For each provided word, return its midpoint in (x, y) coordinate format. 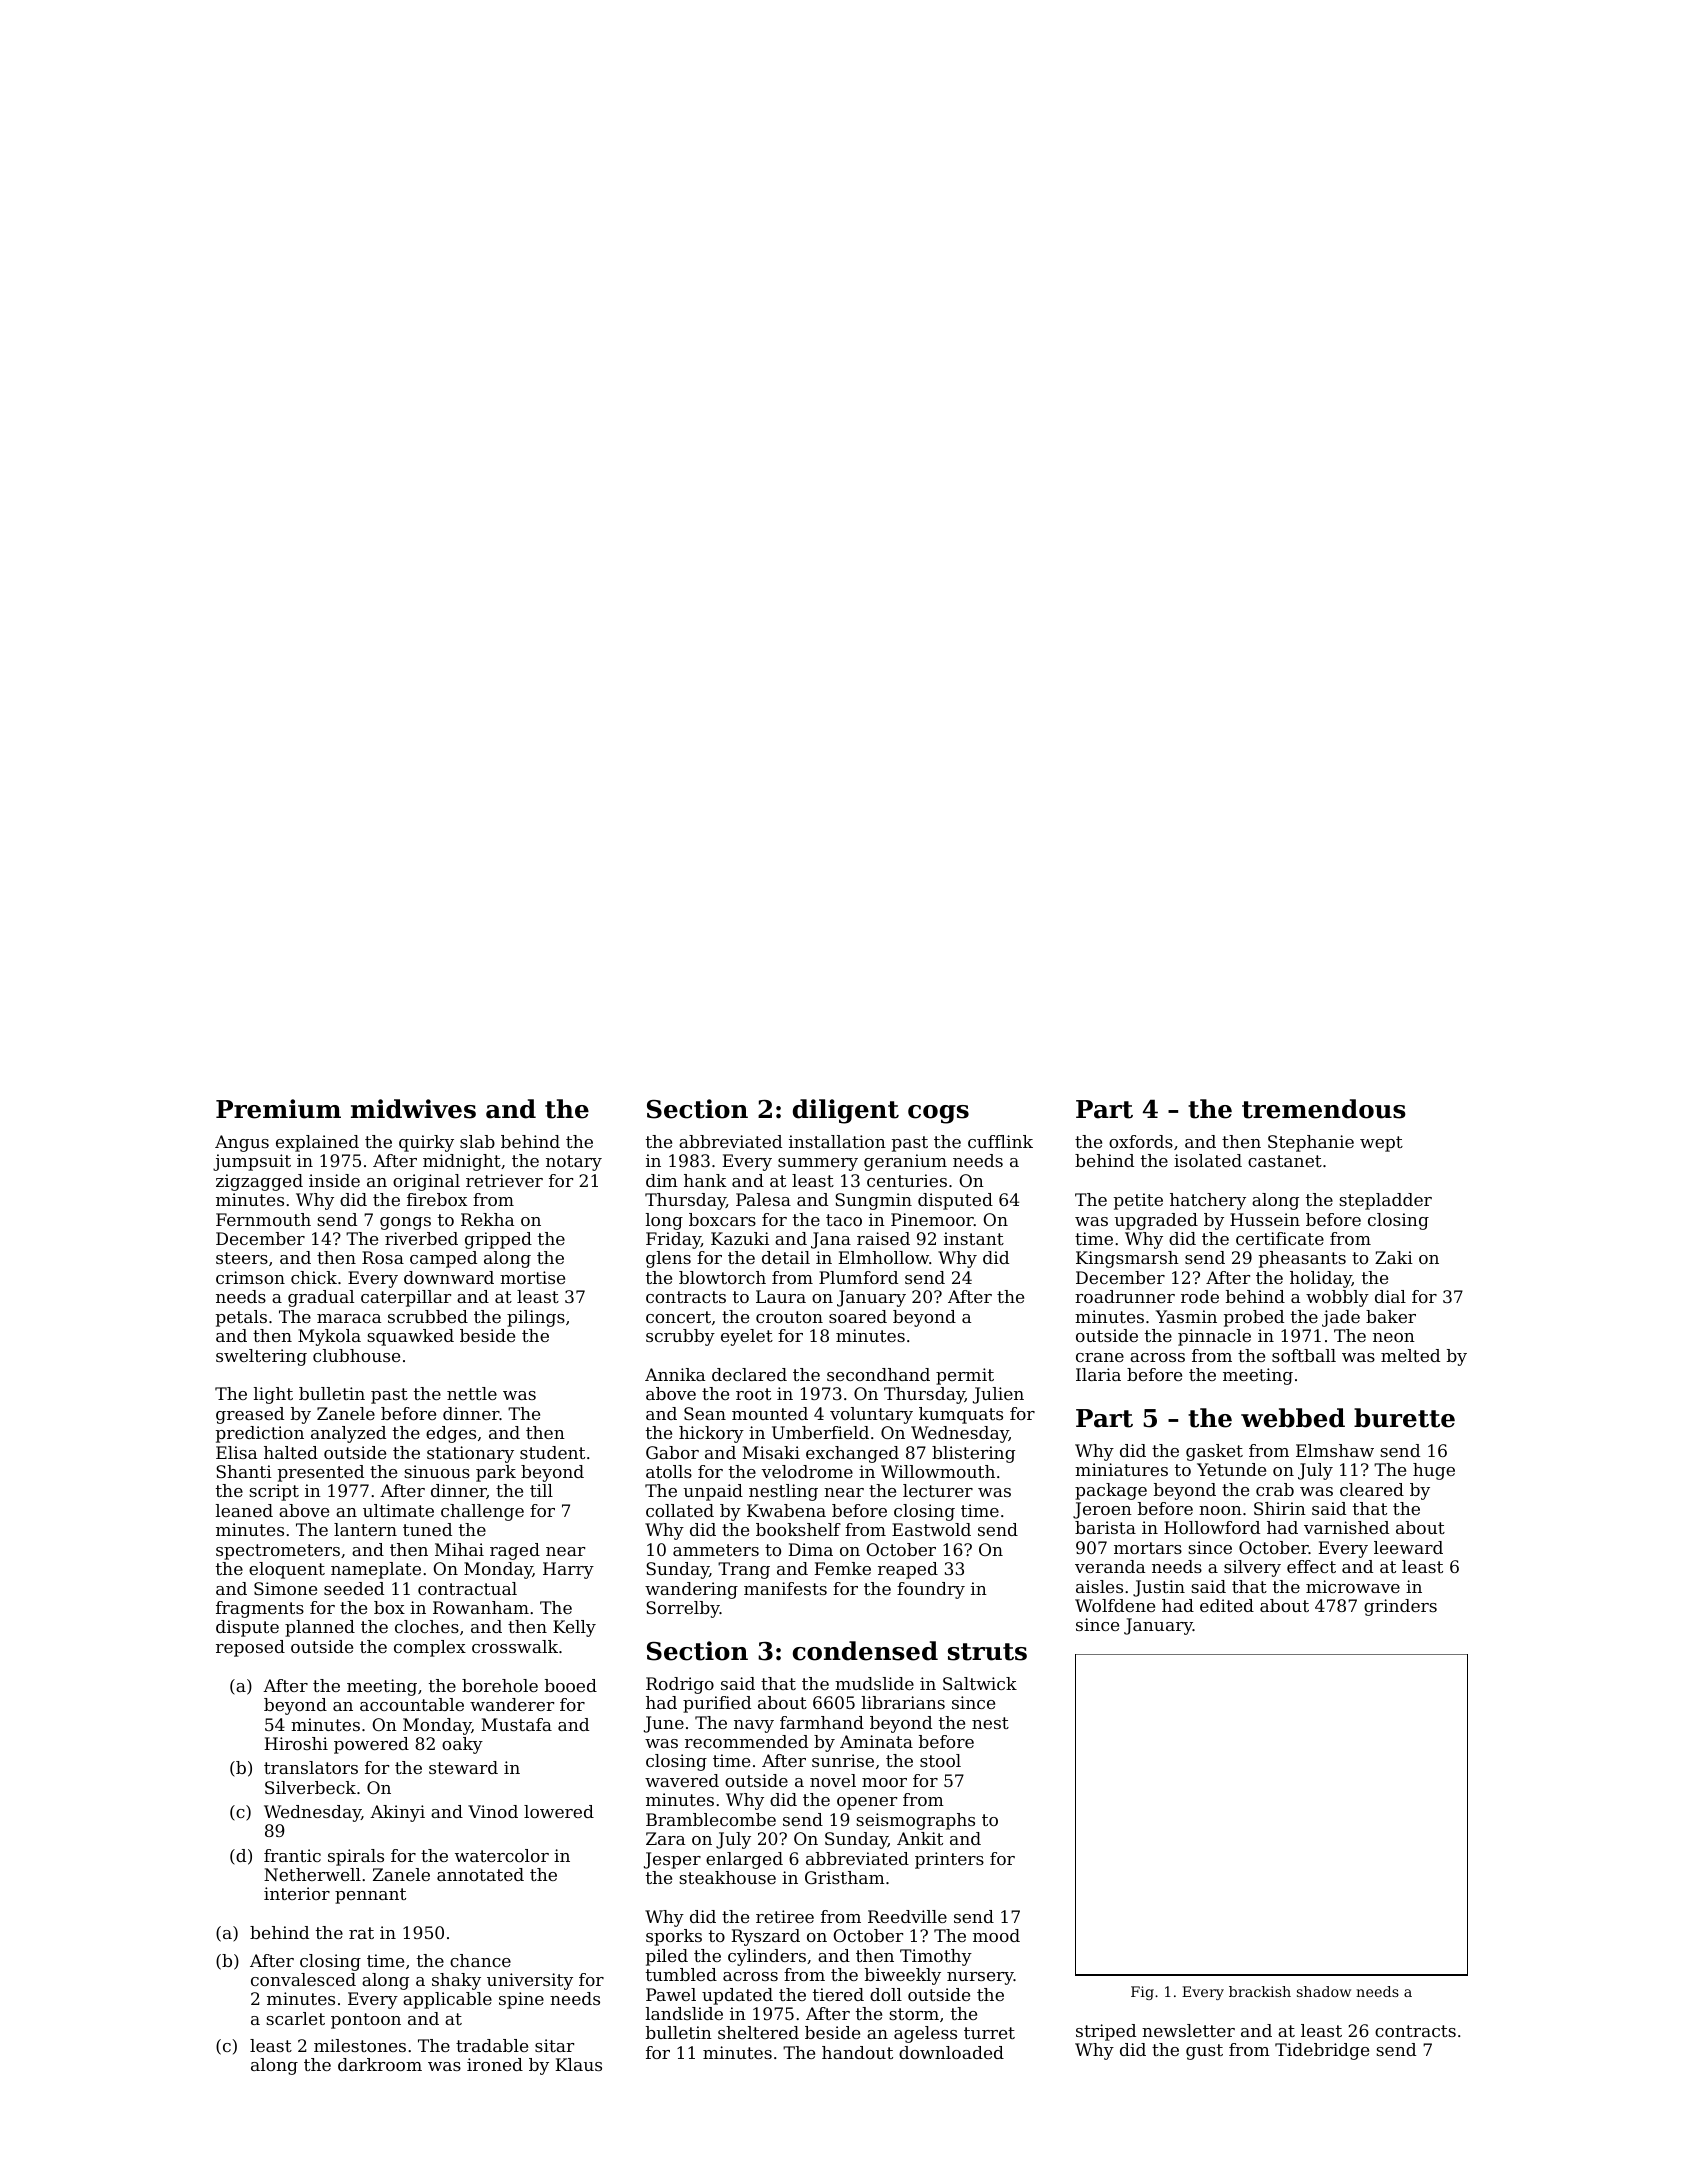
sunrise (843, 1760)
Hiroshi (296, 1743)
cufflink (1000, 1141)
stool (940, 1760)
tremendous (1324, 1109)
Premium (278, 1109)
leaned (244, 1510)
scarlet (295, 2018)
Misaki (771, 1452)
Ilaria (1098, 1374)
